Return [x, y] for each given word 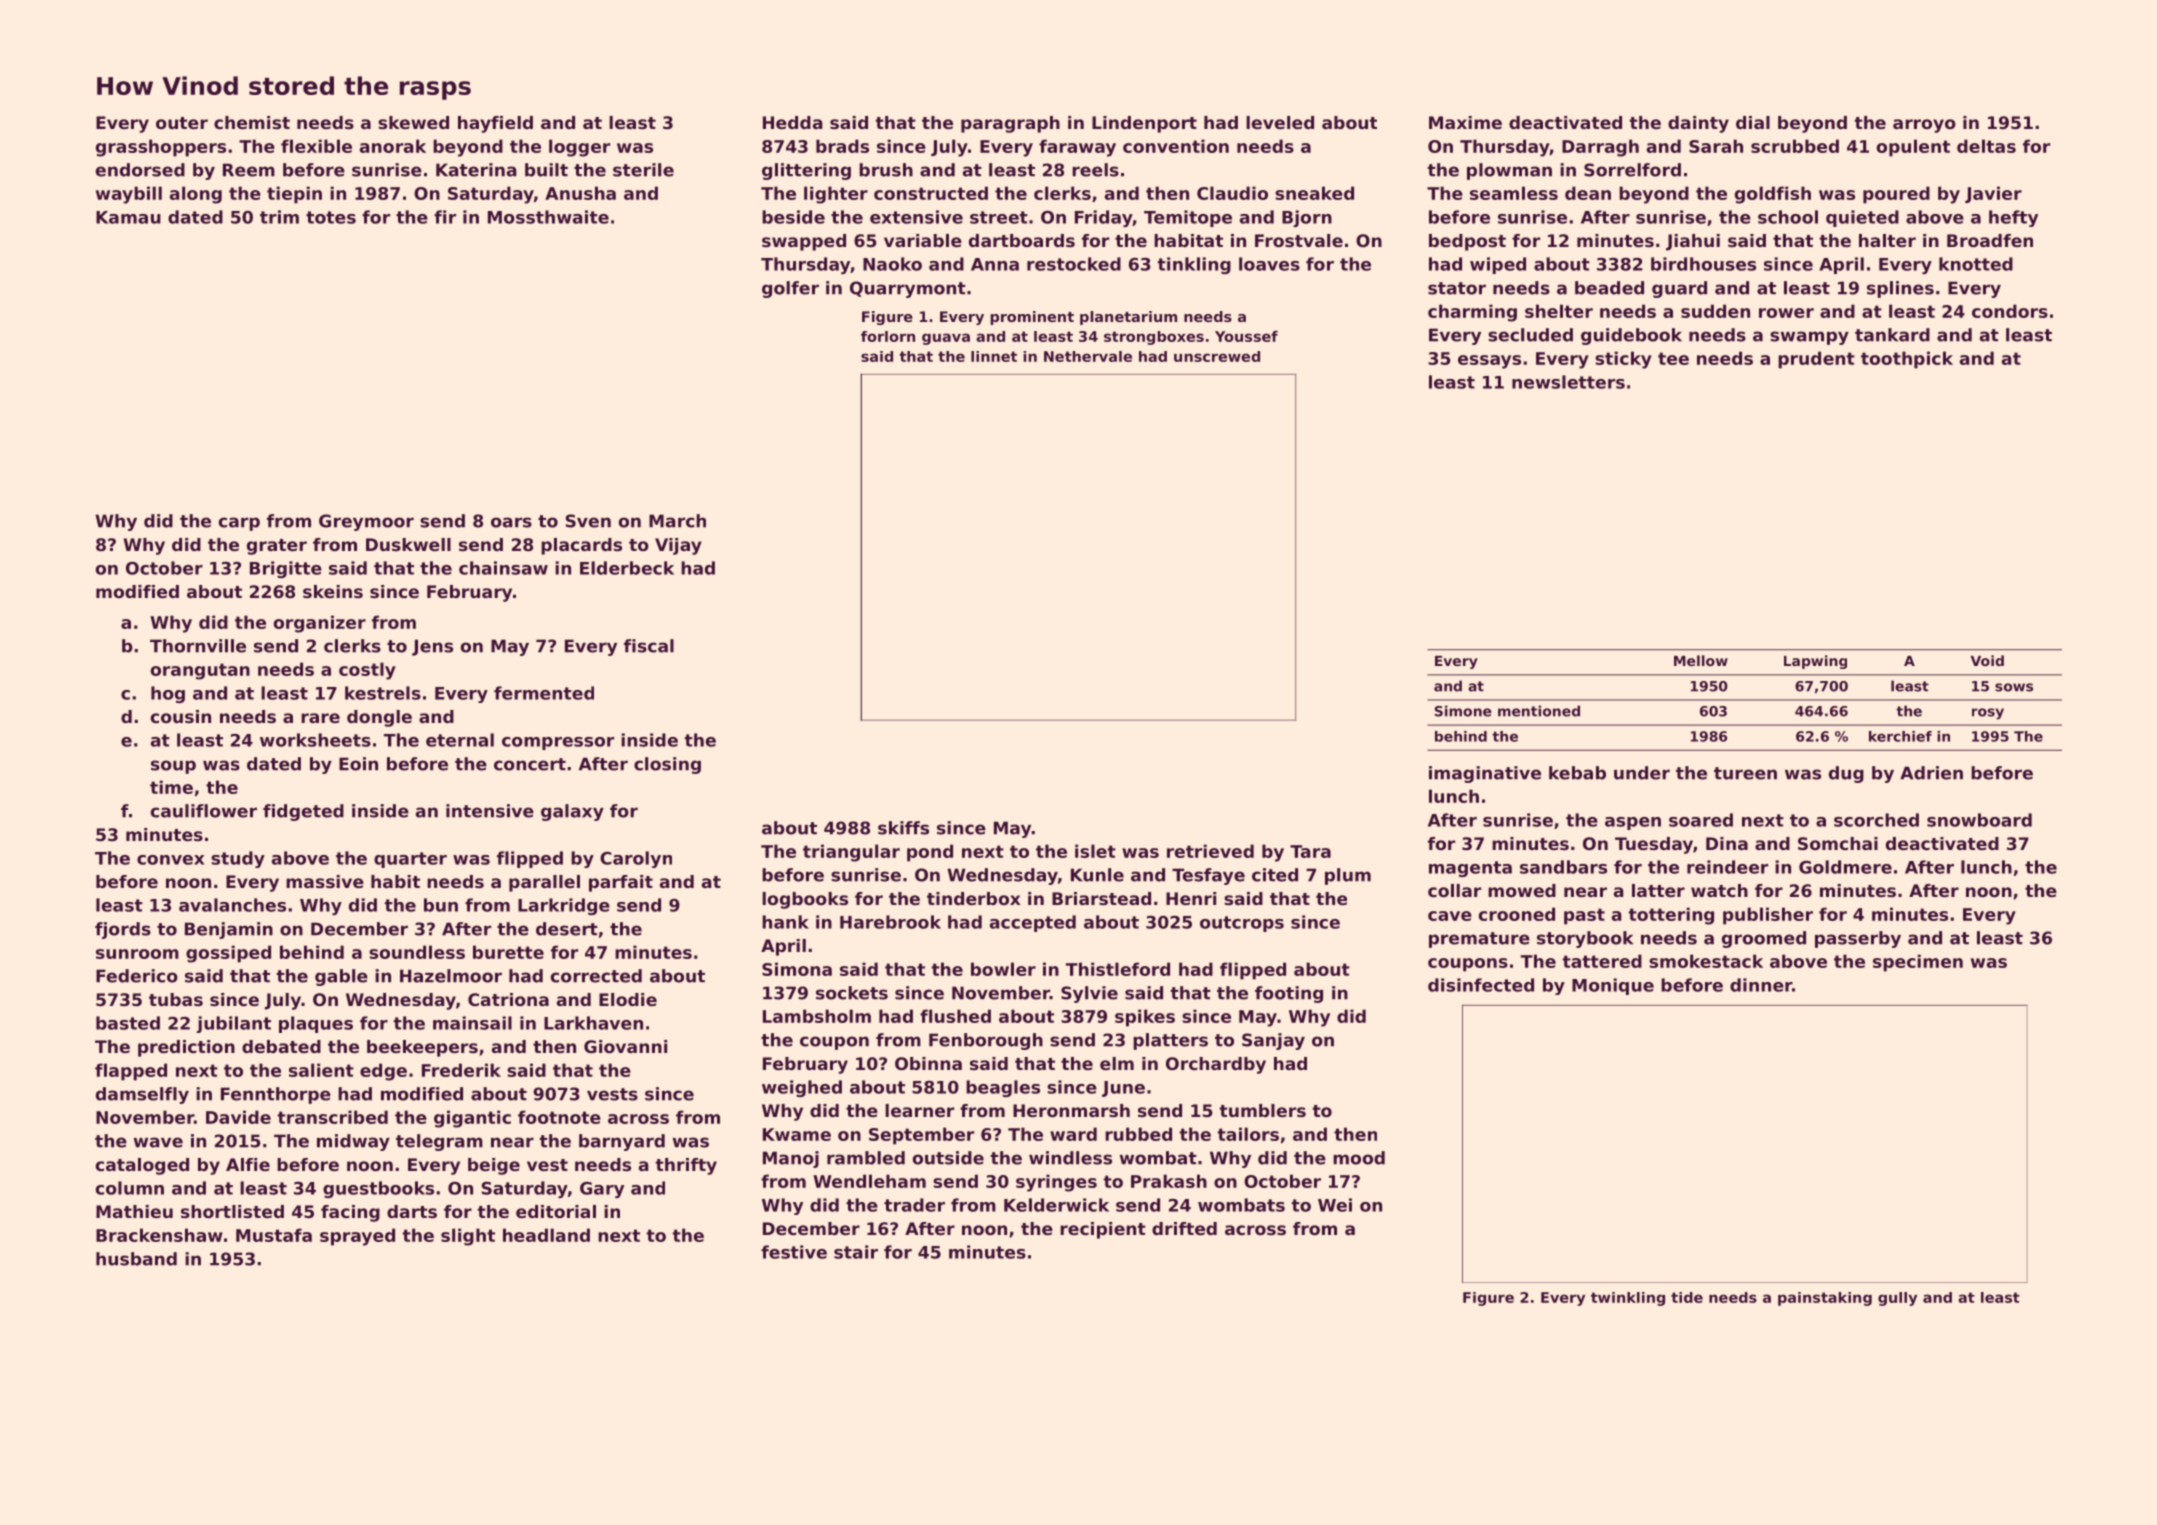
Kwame [797, 1134]
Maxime [1465, 122]
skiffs [903, 828]
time [171, 787]
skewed [413, 122]
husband [136, 1259]
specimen [1918, 963]
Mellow [1701, 660]
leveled [1280, 122]
